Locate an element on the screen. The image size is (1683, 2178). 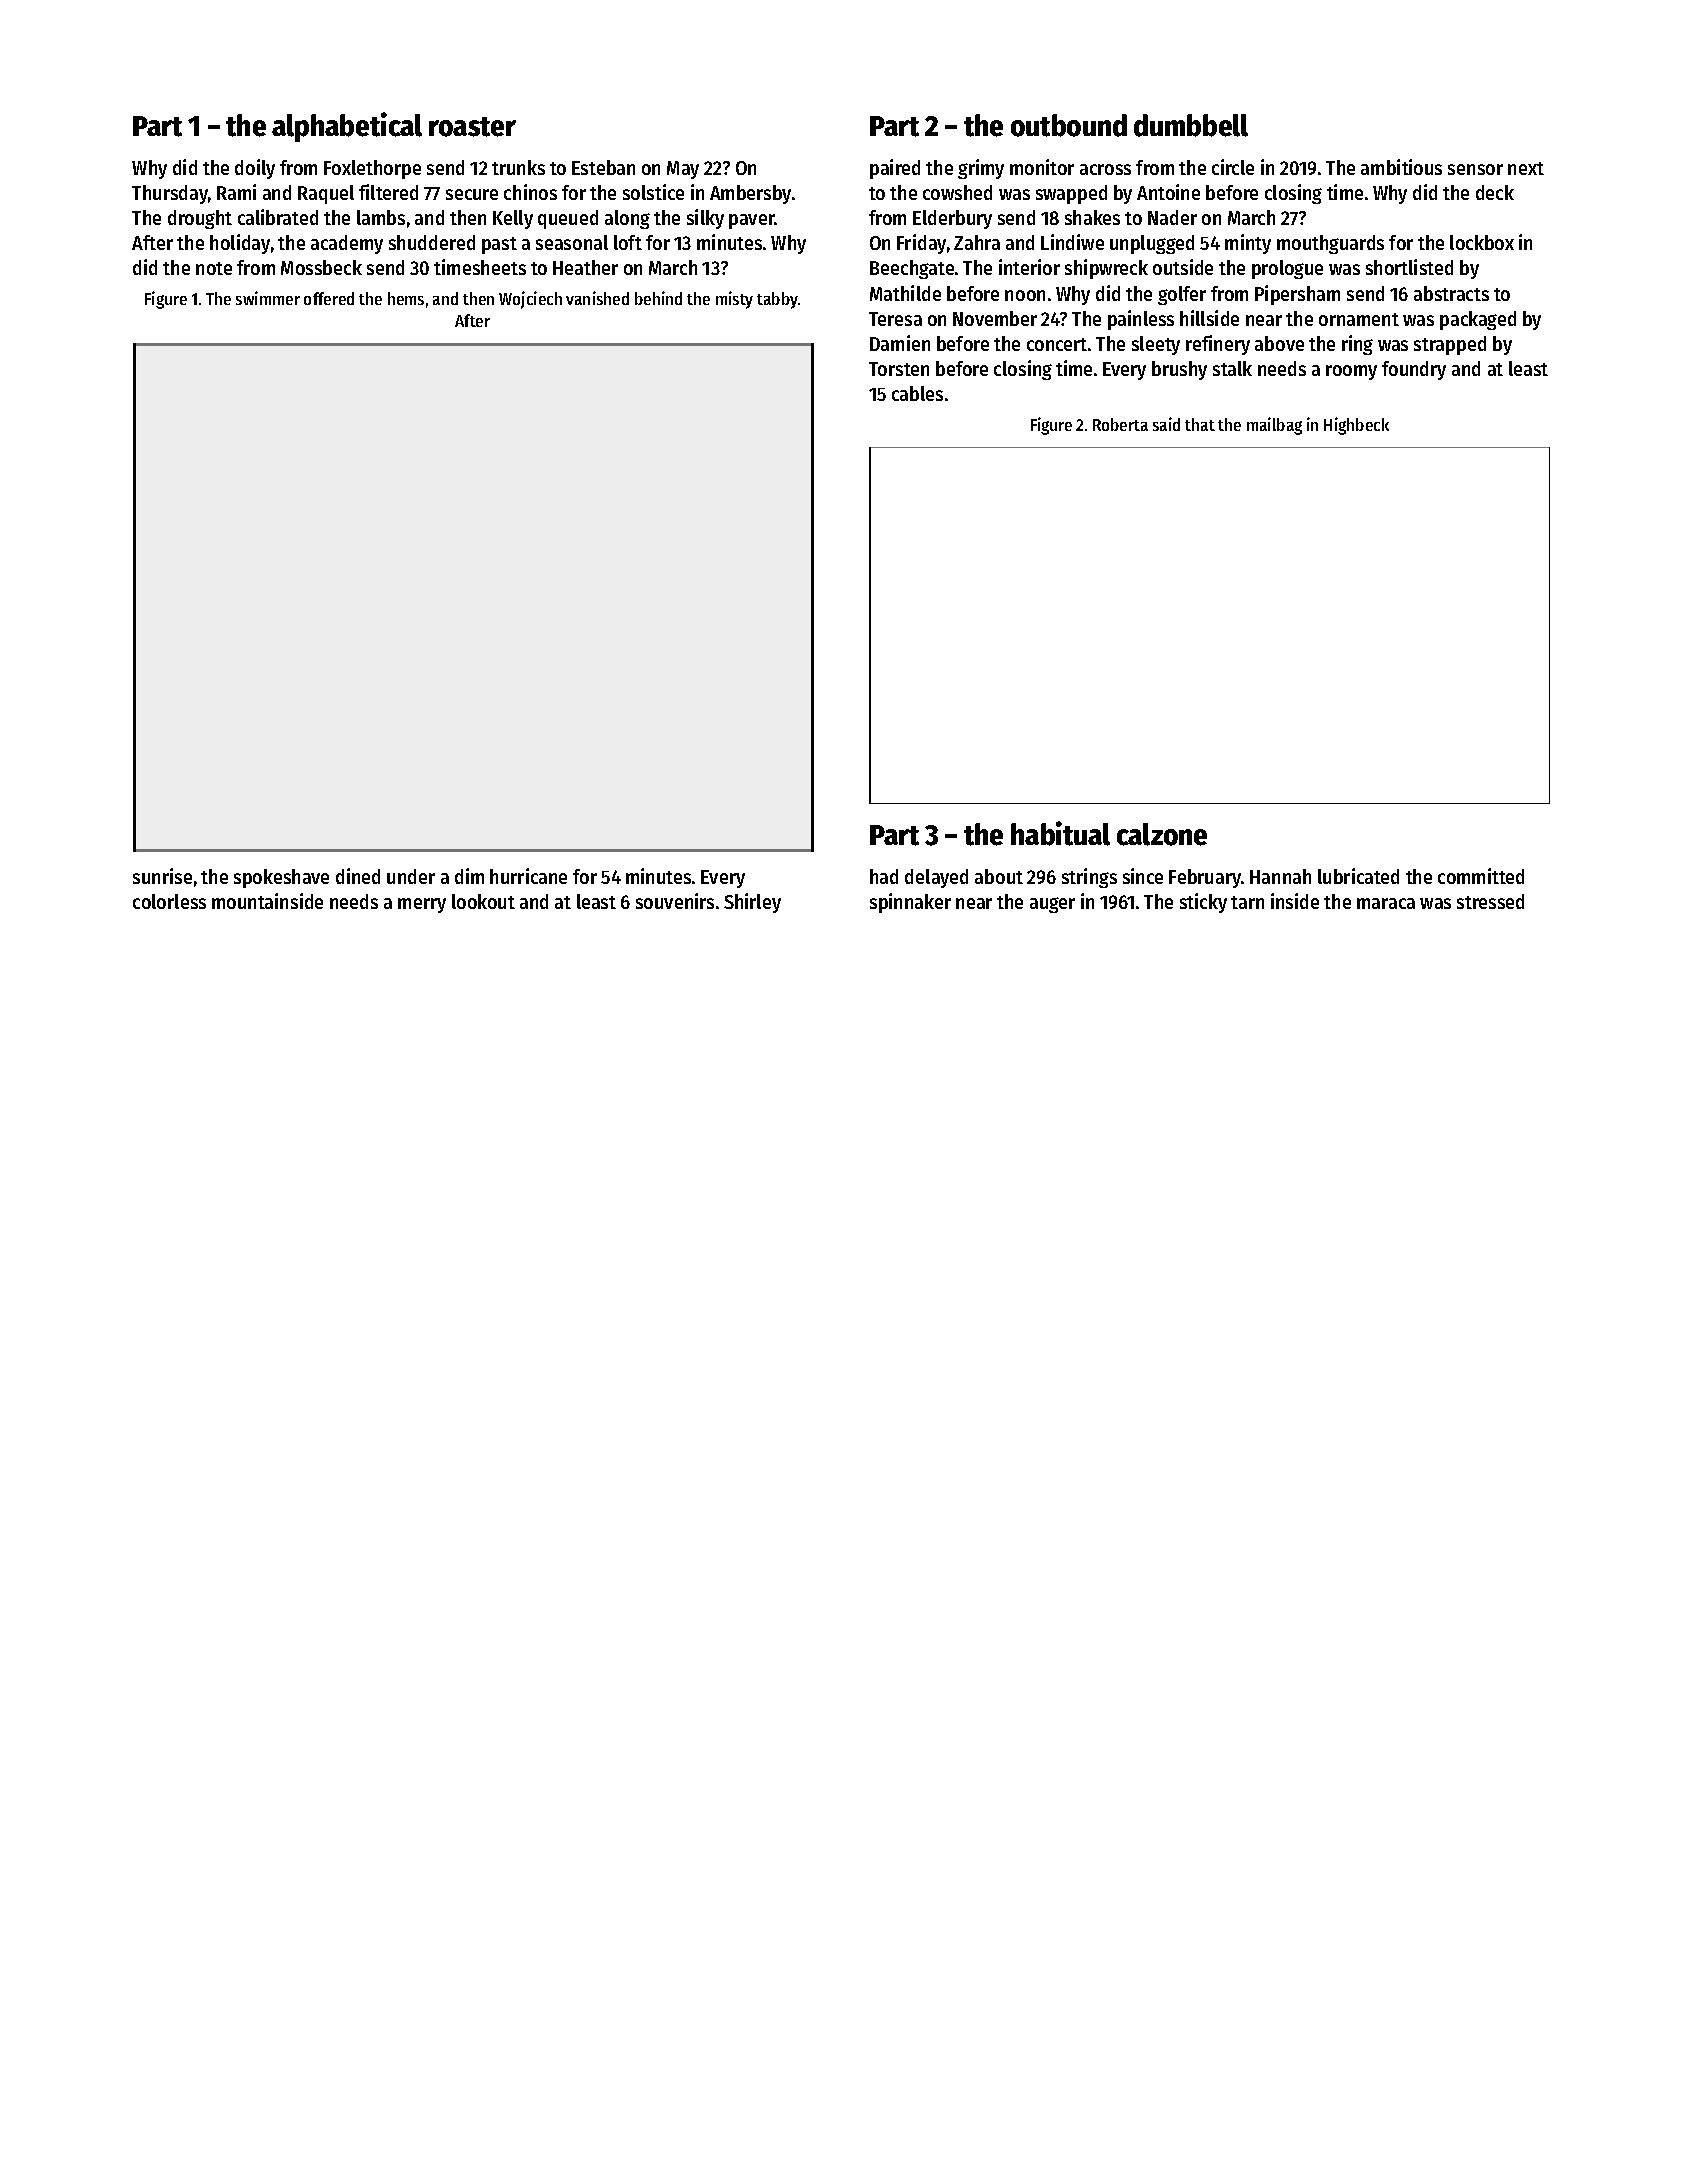
misty is located at coordinates (734, 300).
